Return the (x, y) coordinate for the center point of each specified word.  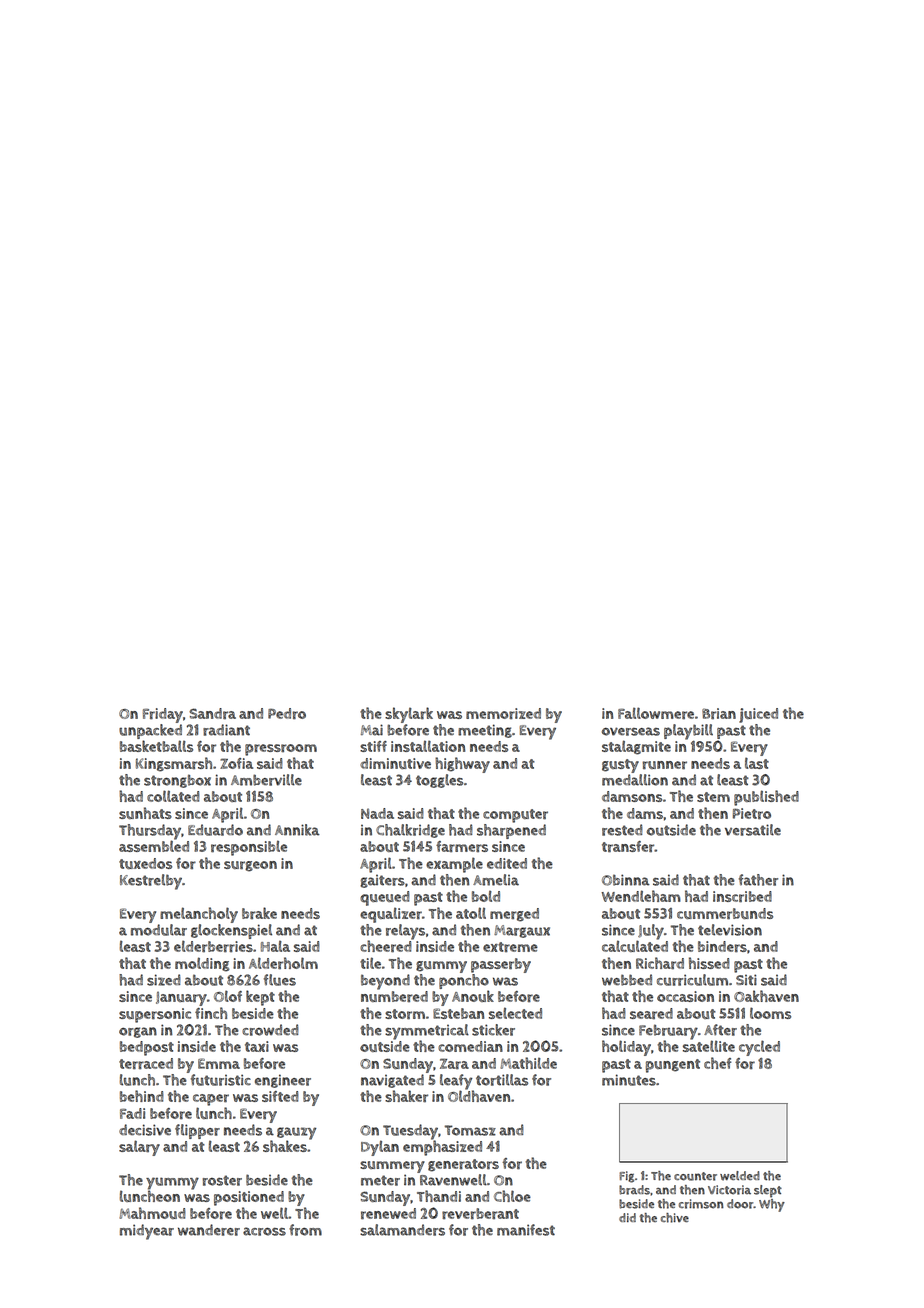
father (758, 880)
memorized (503, 713)
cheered (386, 946)
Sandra (212, 713)
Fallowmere (656, 713)
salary (139, 1148)
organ (138, 1032)
